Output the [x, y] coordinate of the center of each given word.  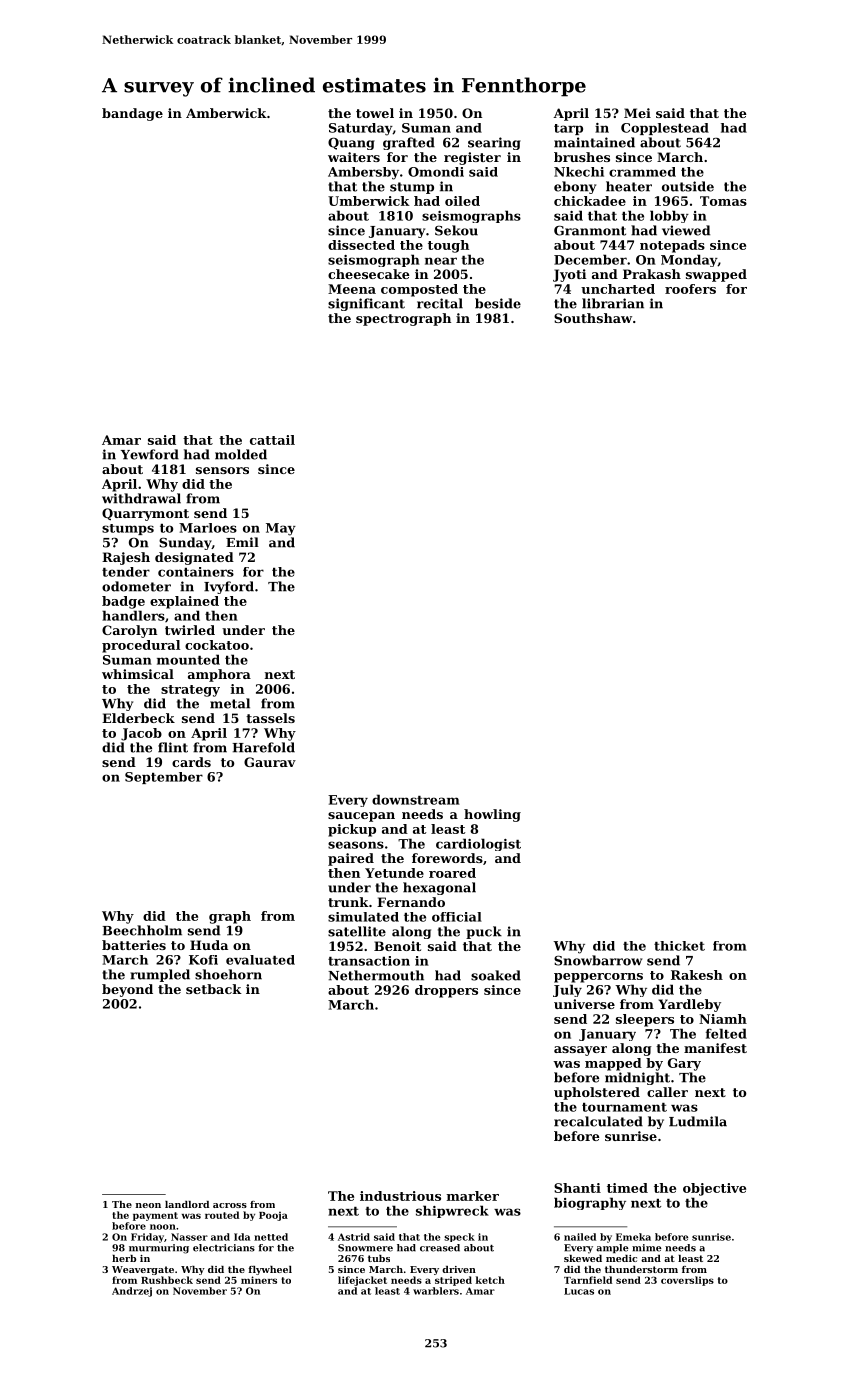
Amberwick [226, 113]
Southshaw [593, 318]
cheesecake [368, 274]
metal [230, 703]
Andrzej [132, 1292]
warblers [436, 1291]
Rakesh [697, 975]
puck [484, 932]
